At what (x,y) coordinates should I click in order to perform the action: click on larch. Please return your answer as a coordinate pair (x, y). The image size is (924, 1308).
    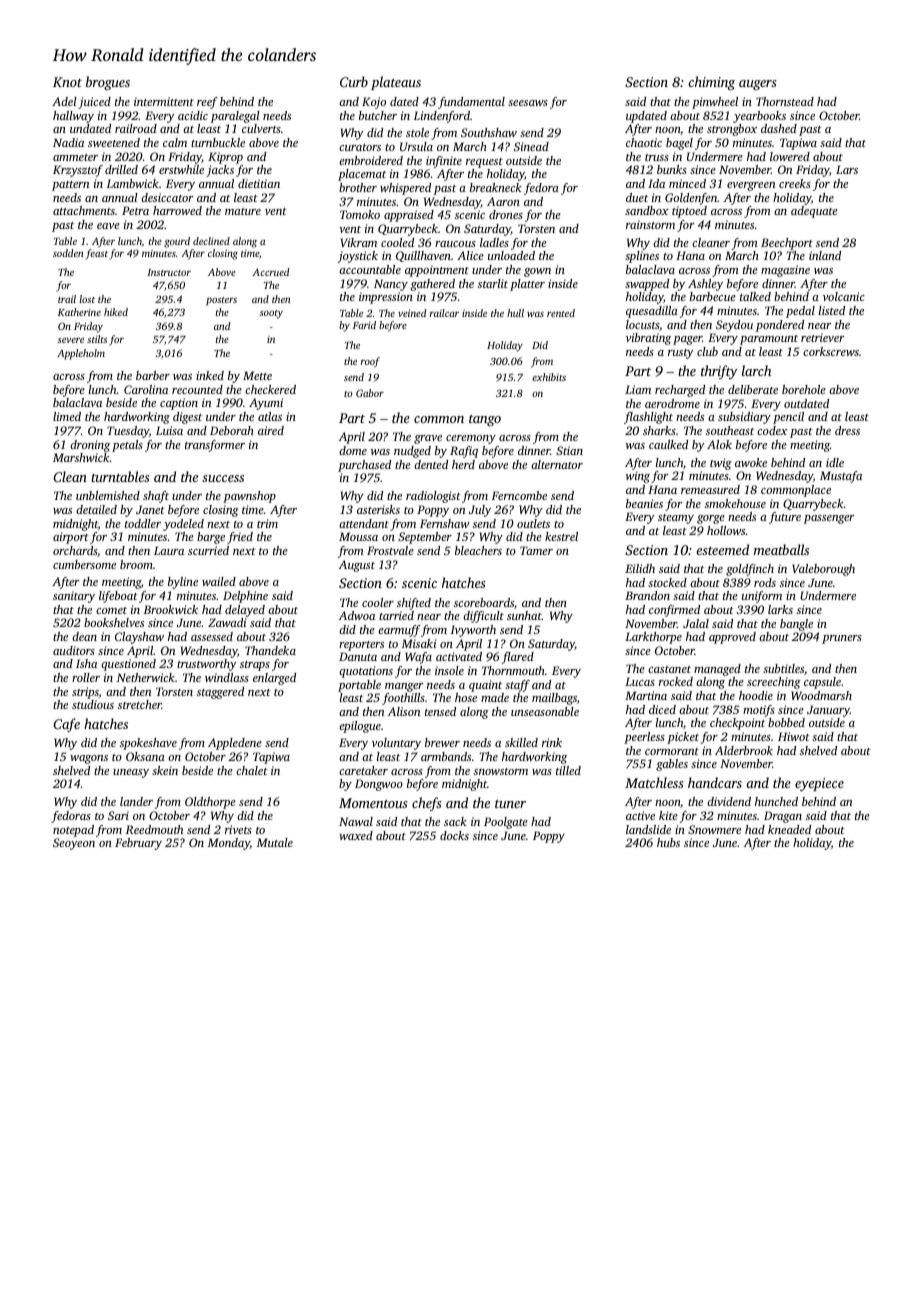
    Looking at the image, I should click on (756, 370).
